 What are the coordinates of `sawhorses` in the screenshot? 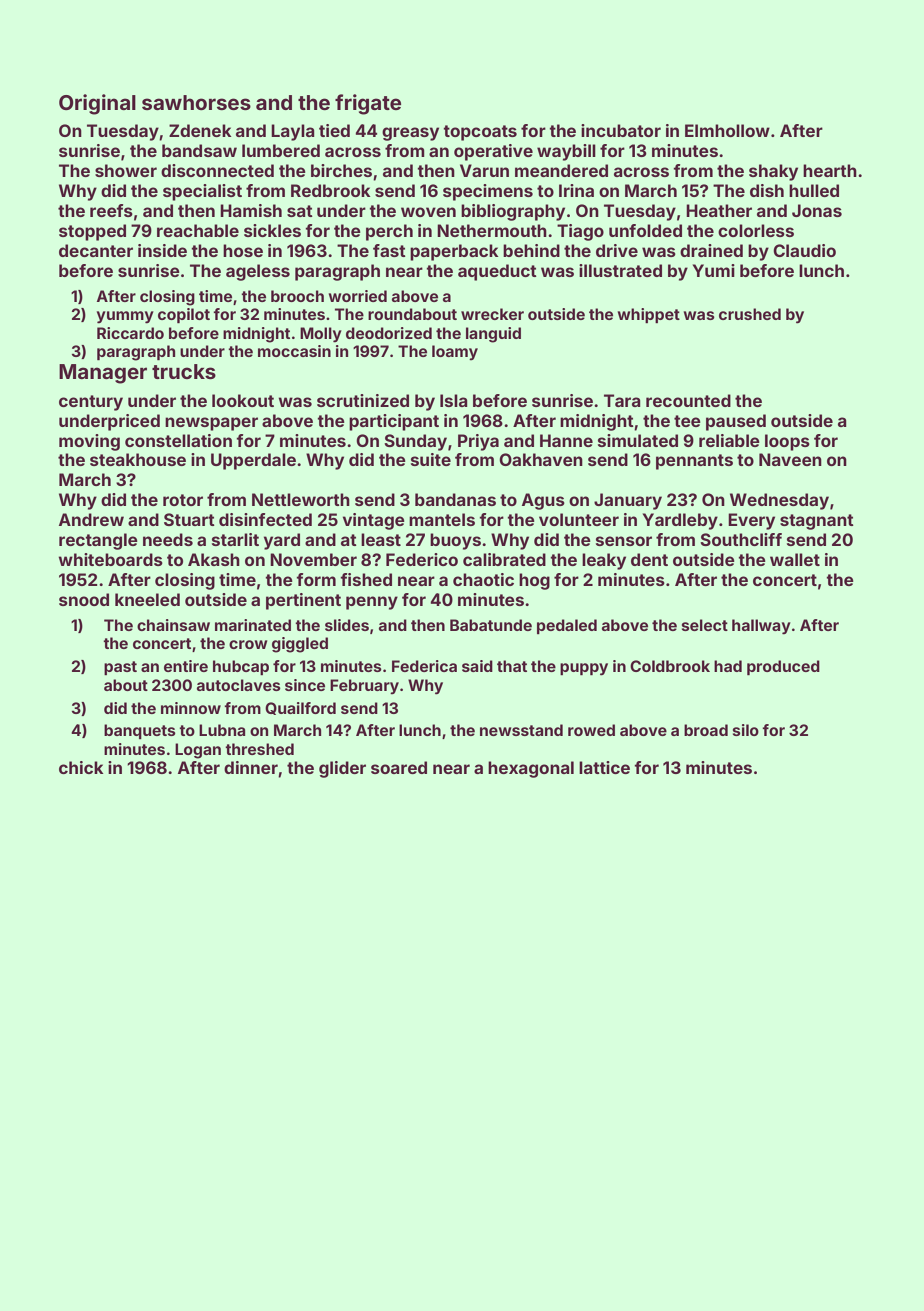 It's located at (196, 102).
